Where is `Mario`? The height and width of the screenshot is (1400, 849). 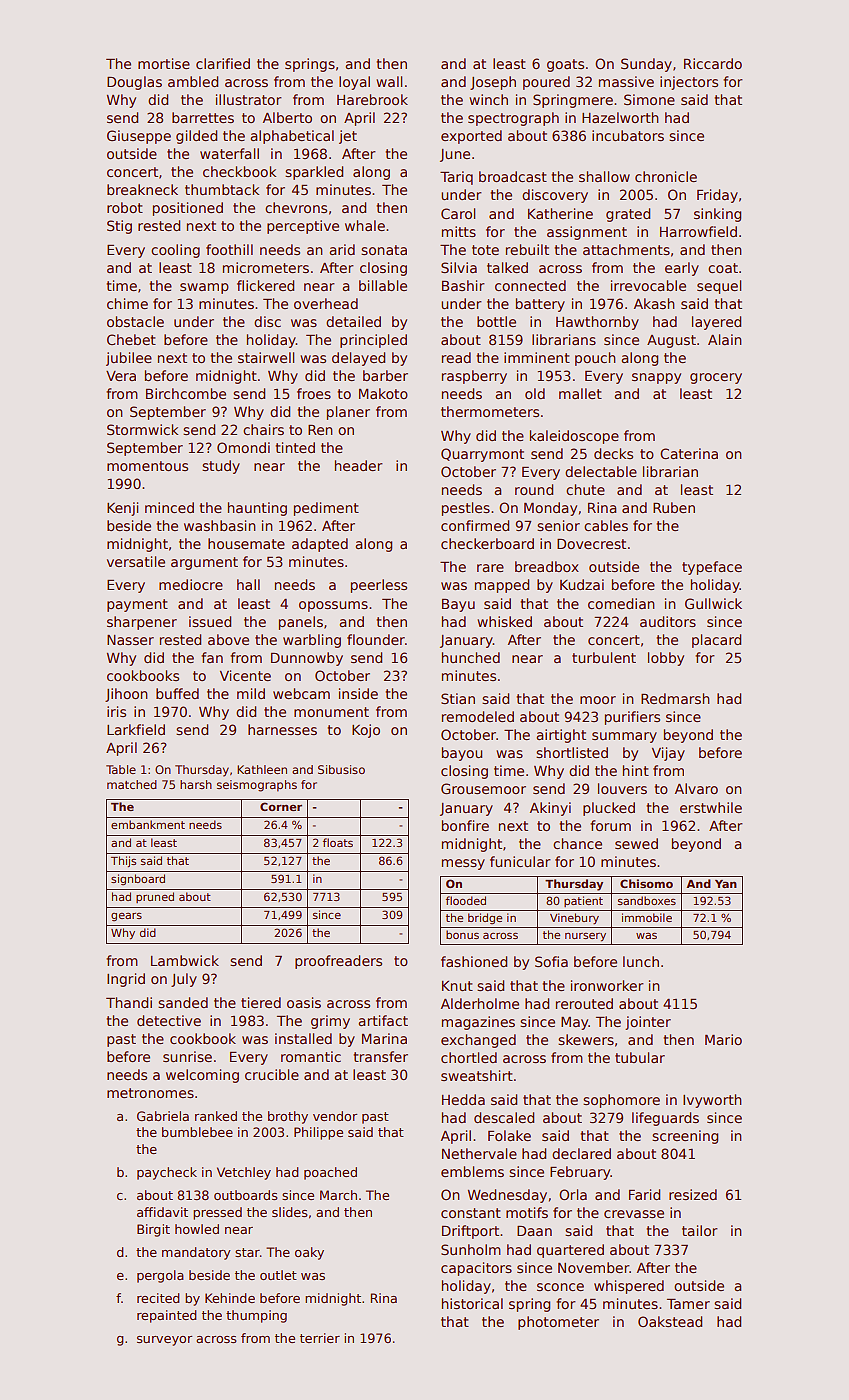 Mario is located at coordinates (723, 1039).
